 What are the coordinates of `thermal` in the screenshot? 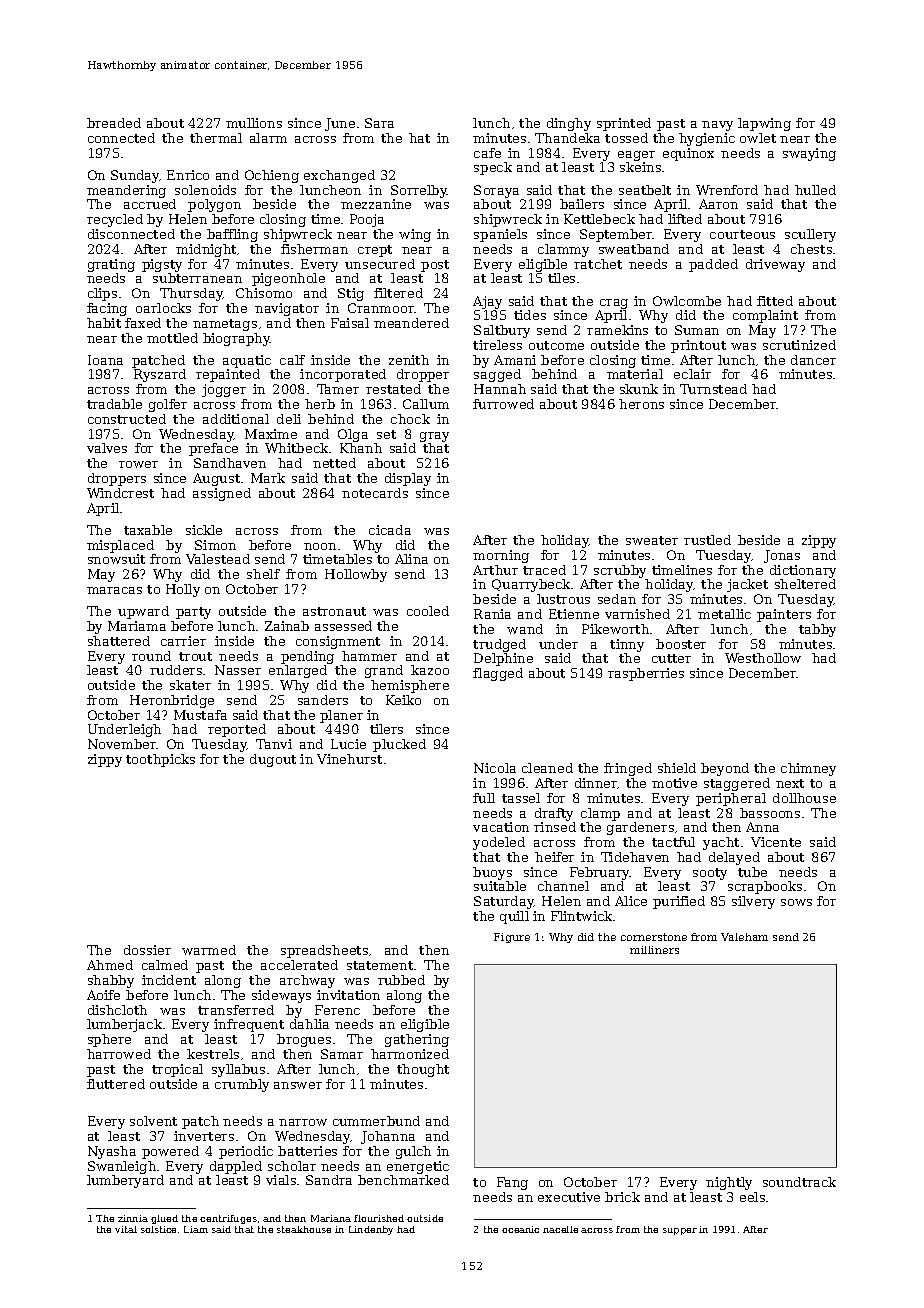 It's located at (216, 138).
